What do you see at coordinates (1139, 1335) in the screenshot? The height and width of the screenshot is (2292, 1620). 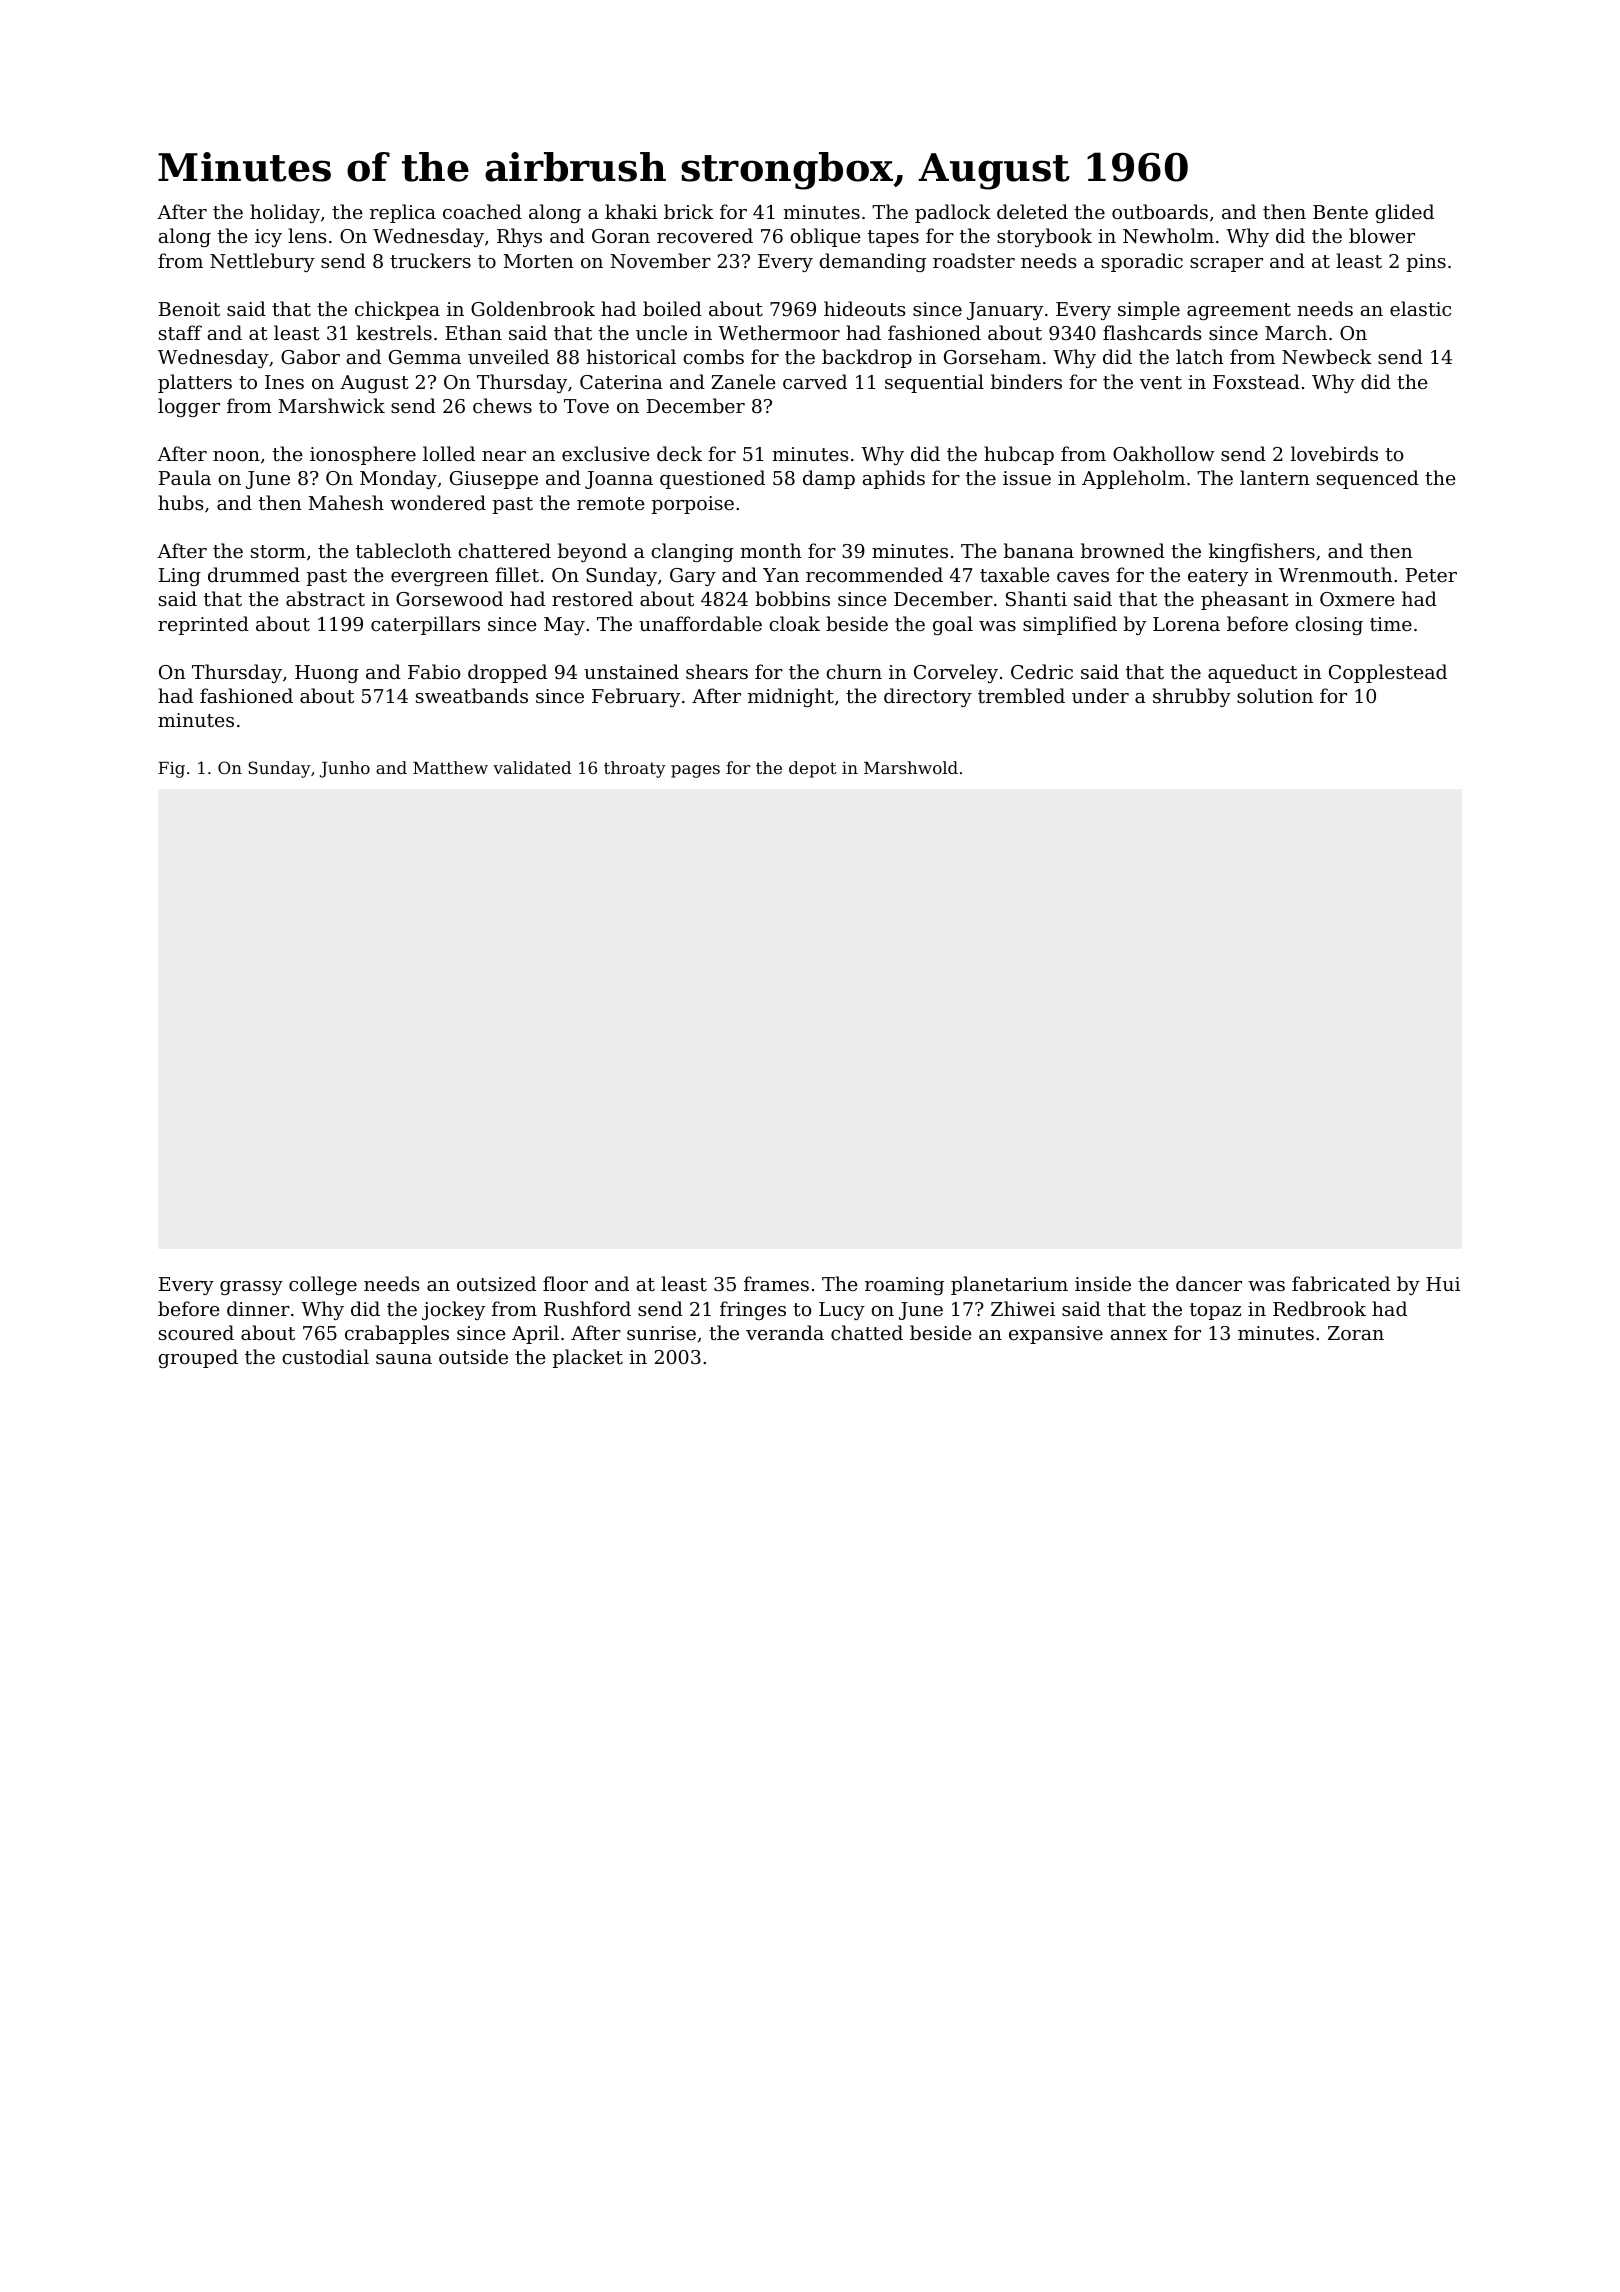 I see `annex` at bounding box center [1139, 1335].
